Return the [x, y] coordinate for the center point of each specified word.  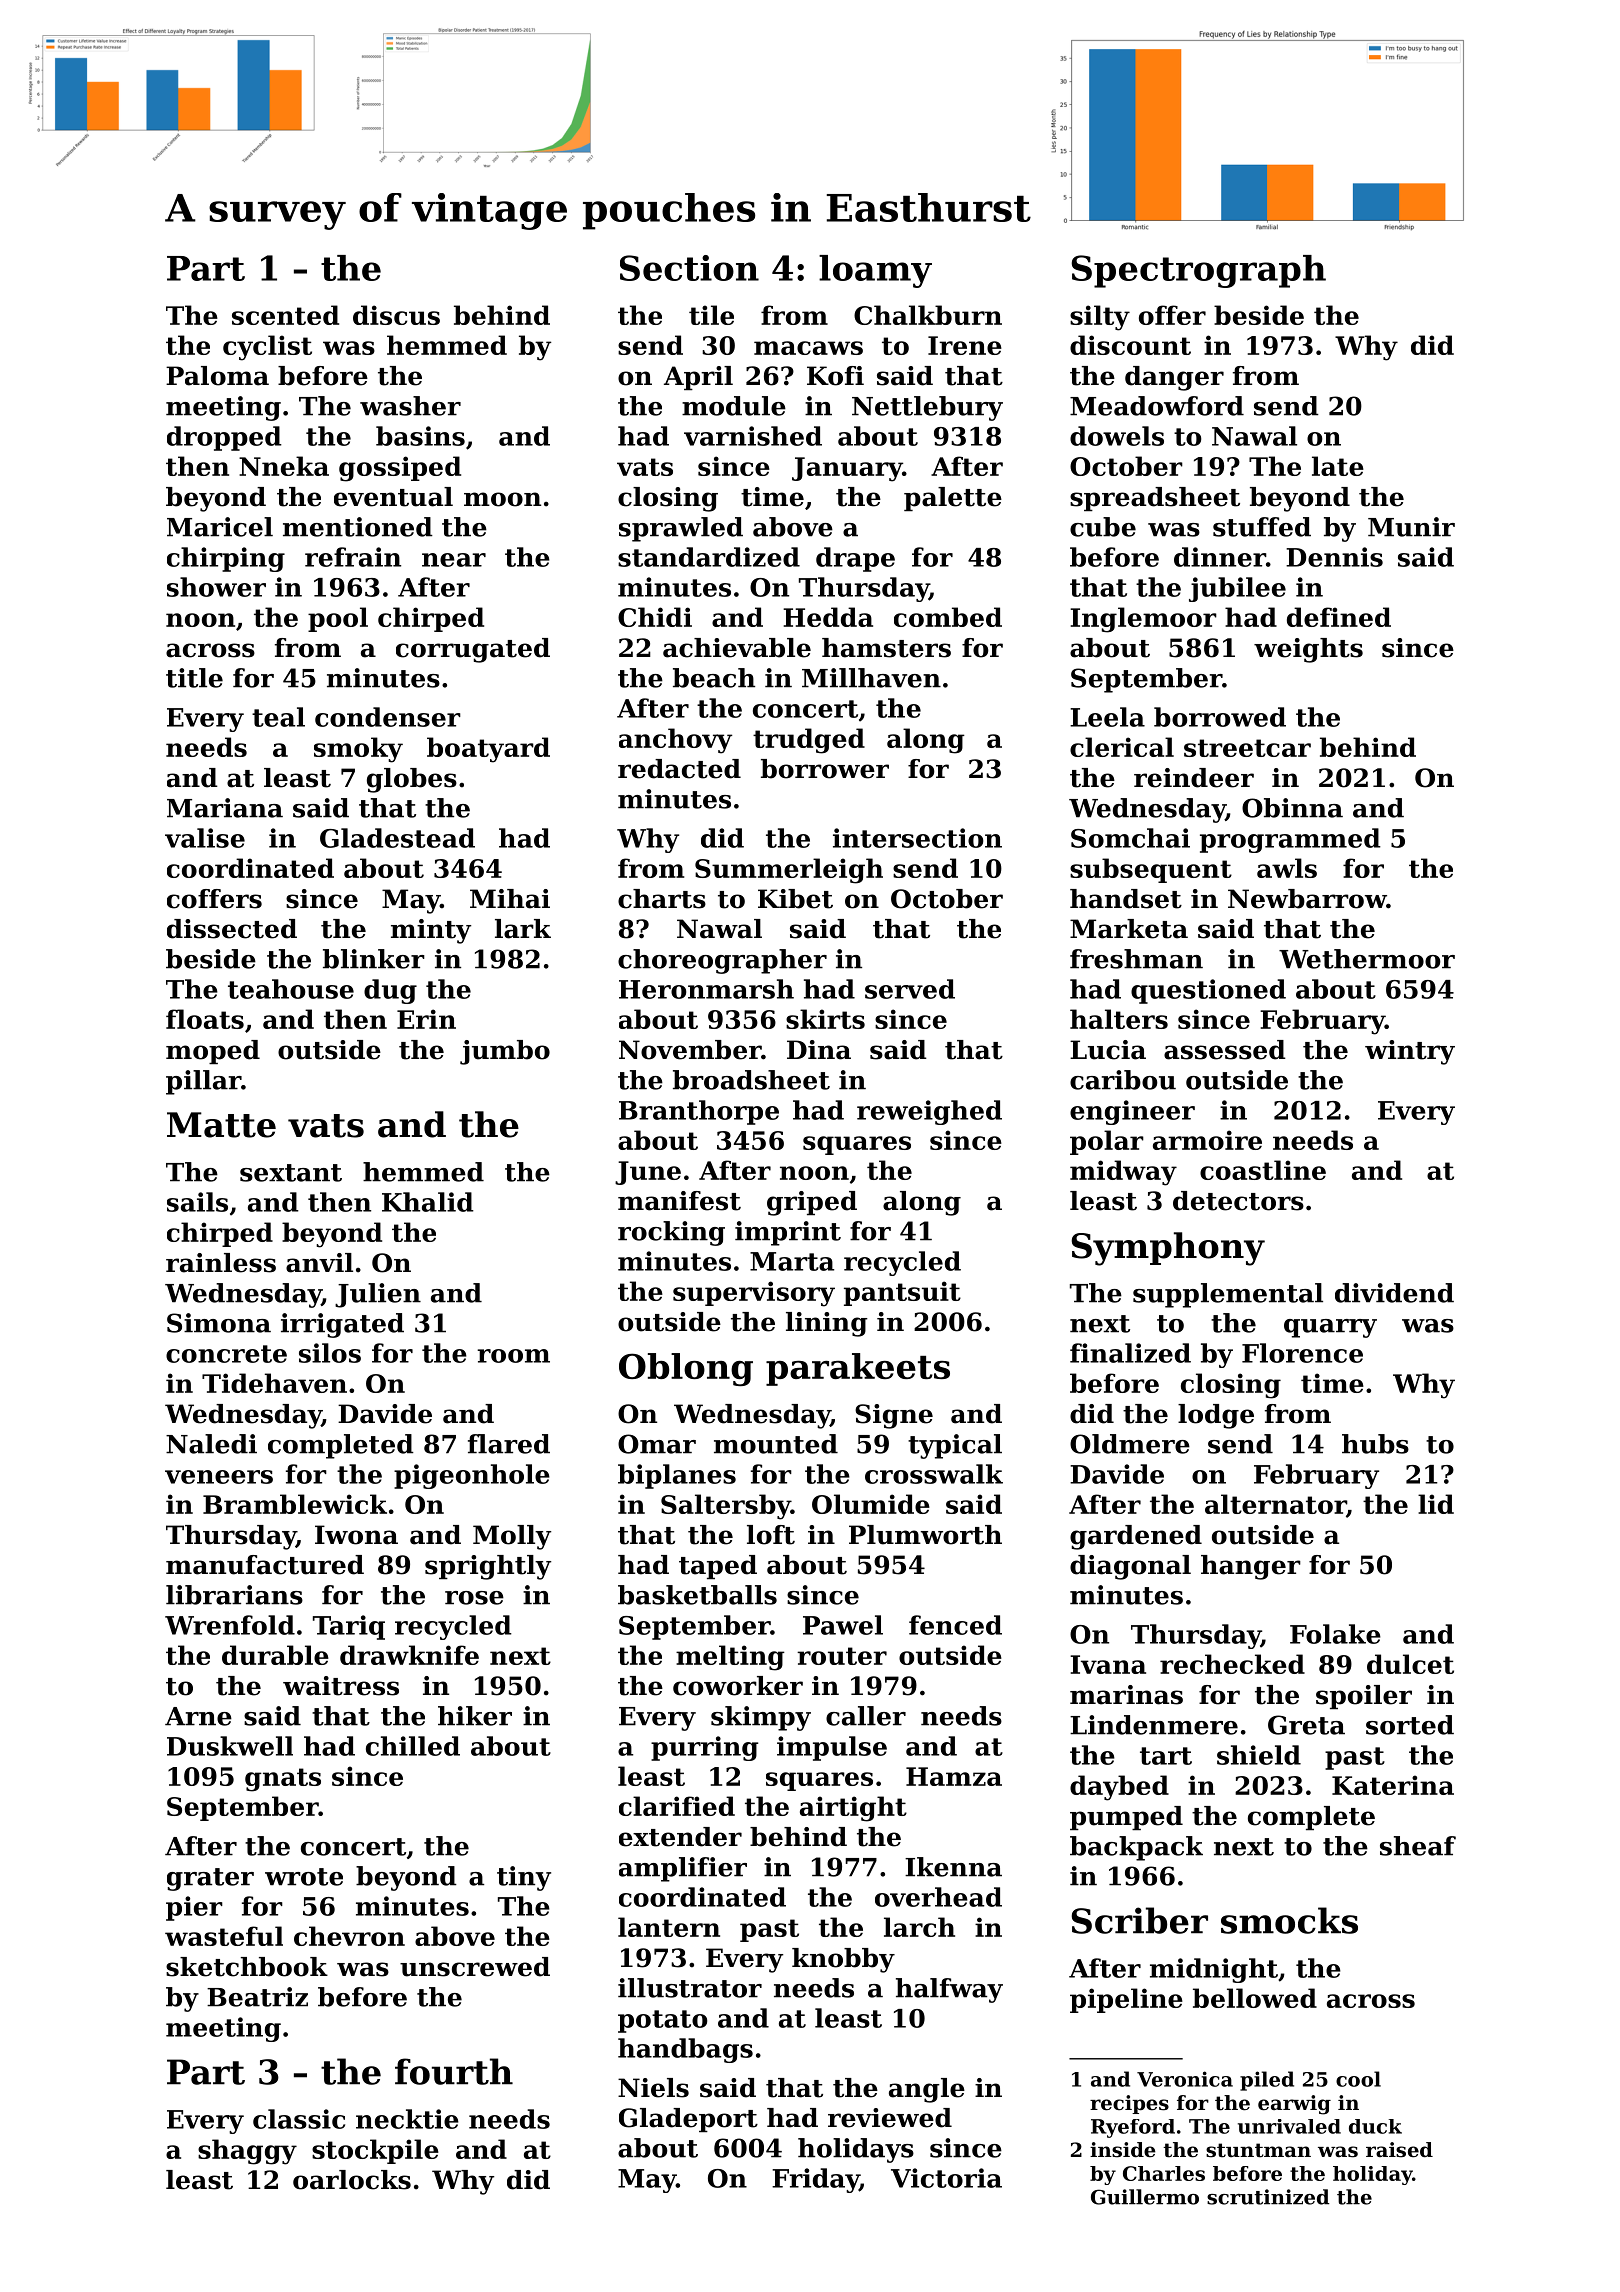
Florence [1302, 1353]
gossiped [400, 469]
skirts [825, 1019]
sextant [291, 1173]
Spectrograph [1198, 271]
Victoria [946, 2178]
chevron [349, 1936]
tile [711, 315]
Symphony [1168, 1249]
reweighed [929, 1112]
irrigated [342, 1325]
